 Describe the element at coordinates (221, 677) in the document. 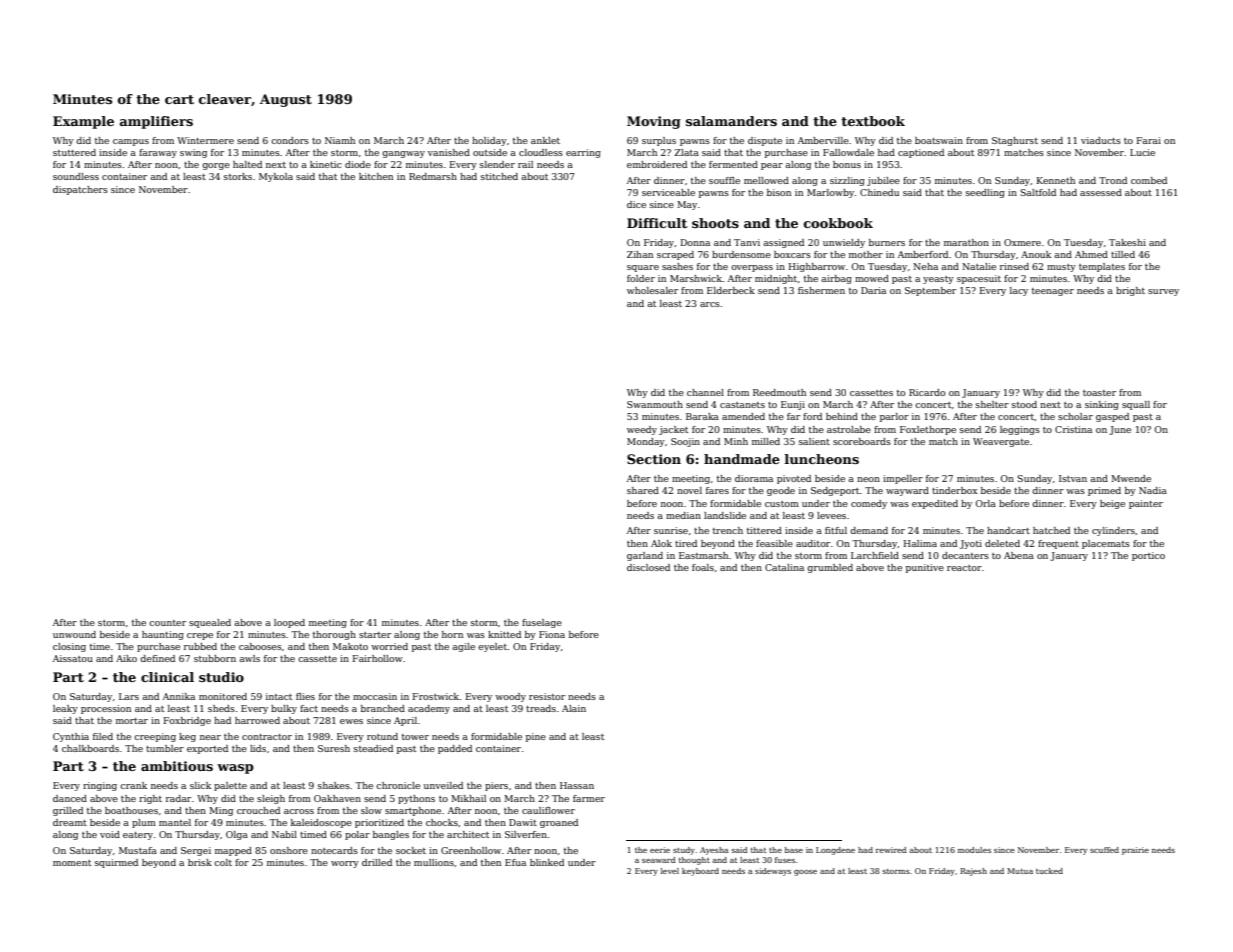

I see `studio` at that location.
